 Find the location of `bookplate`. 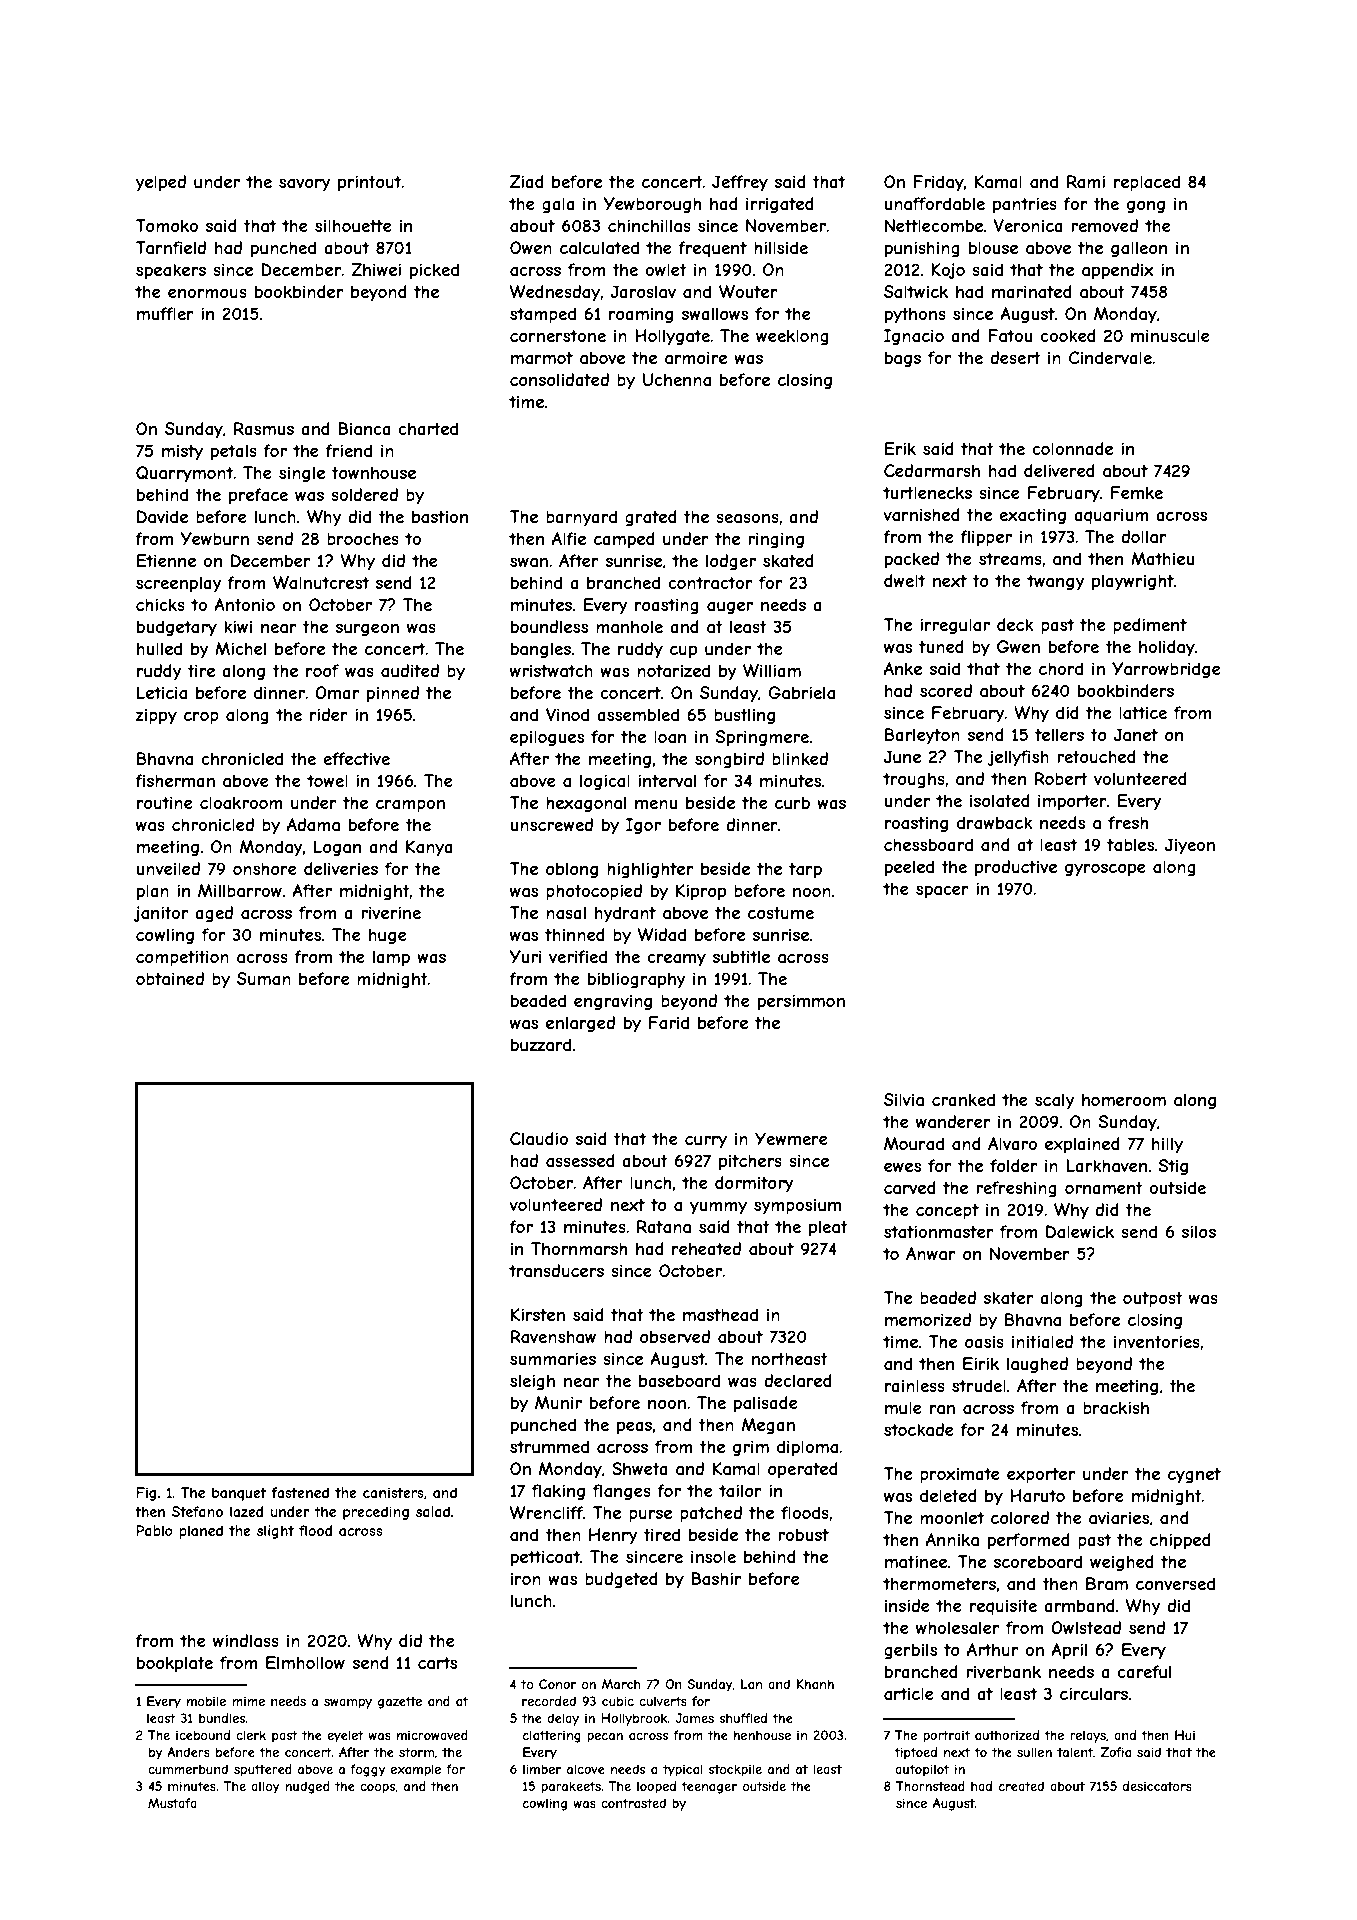

bookplate is located at coordinates (175, 1664).
